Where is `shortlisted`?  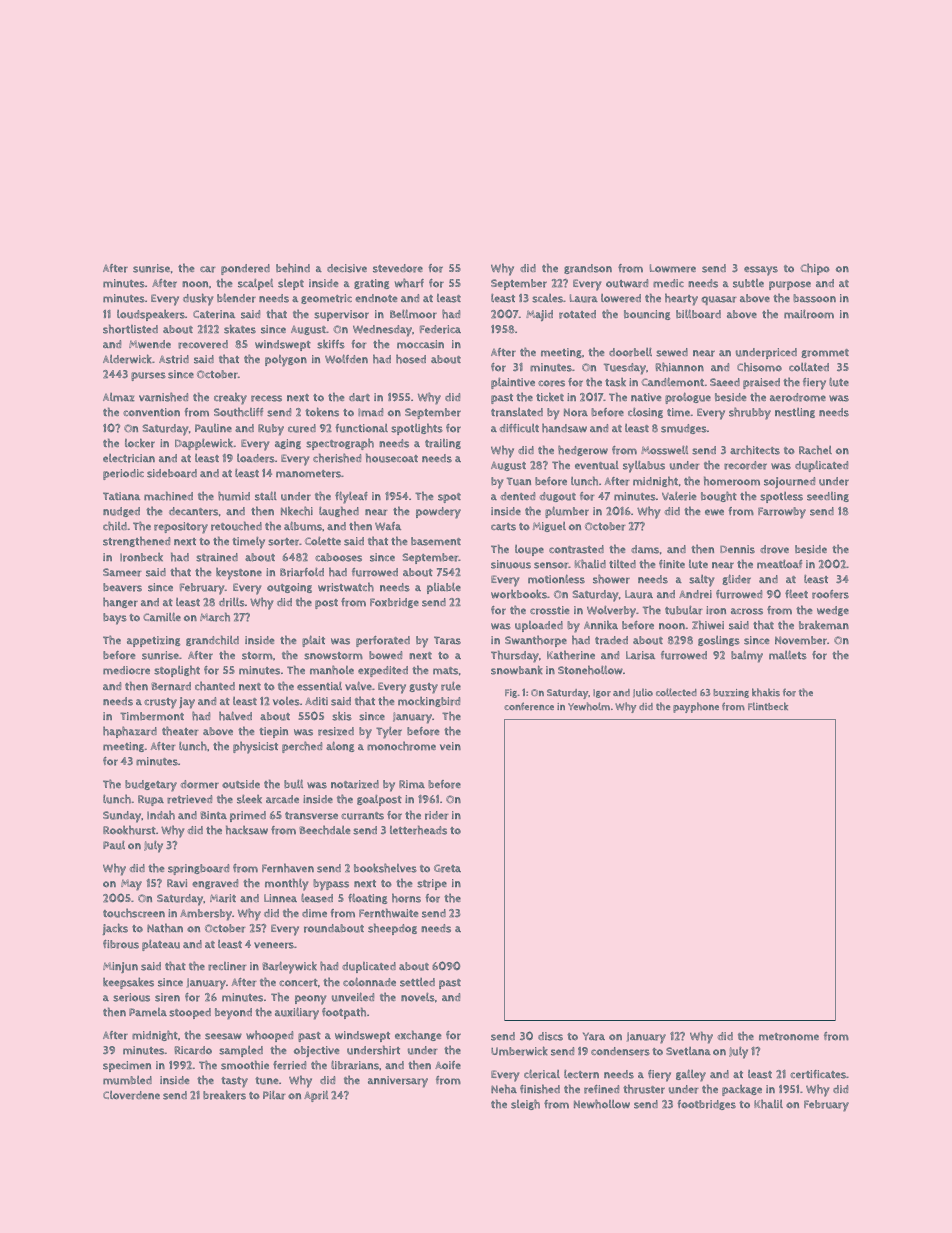
shortlisted is located at coordinates (130, 329).
